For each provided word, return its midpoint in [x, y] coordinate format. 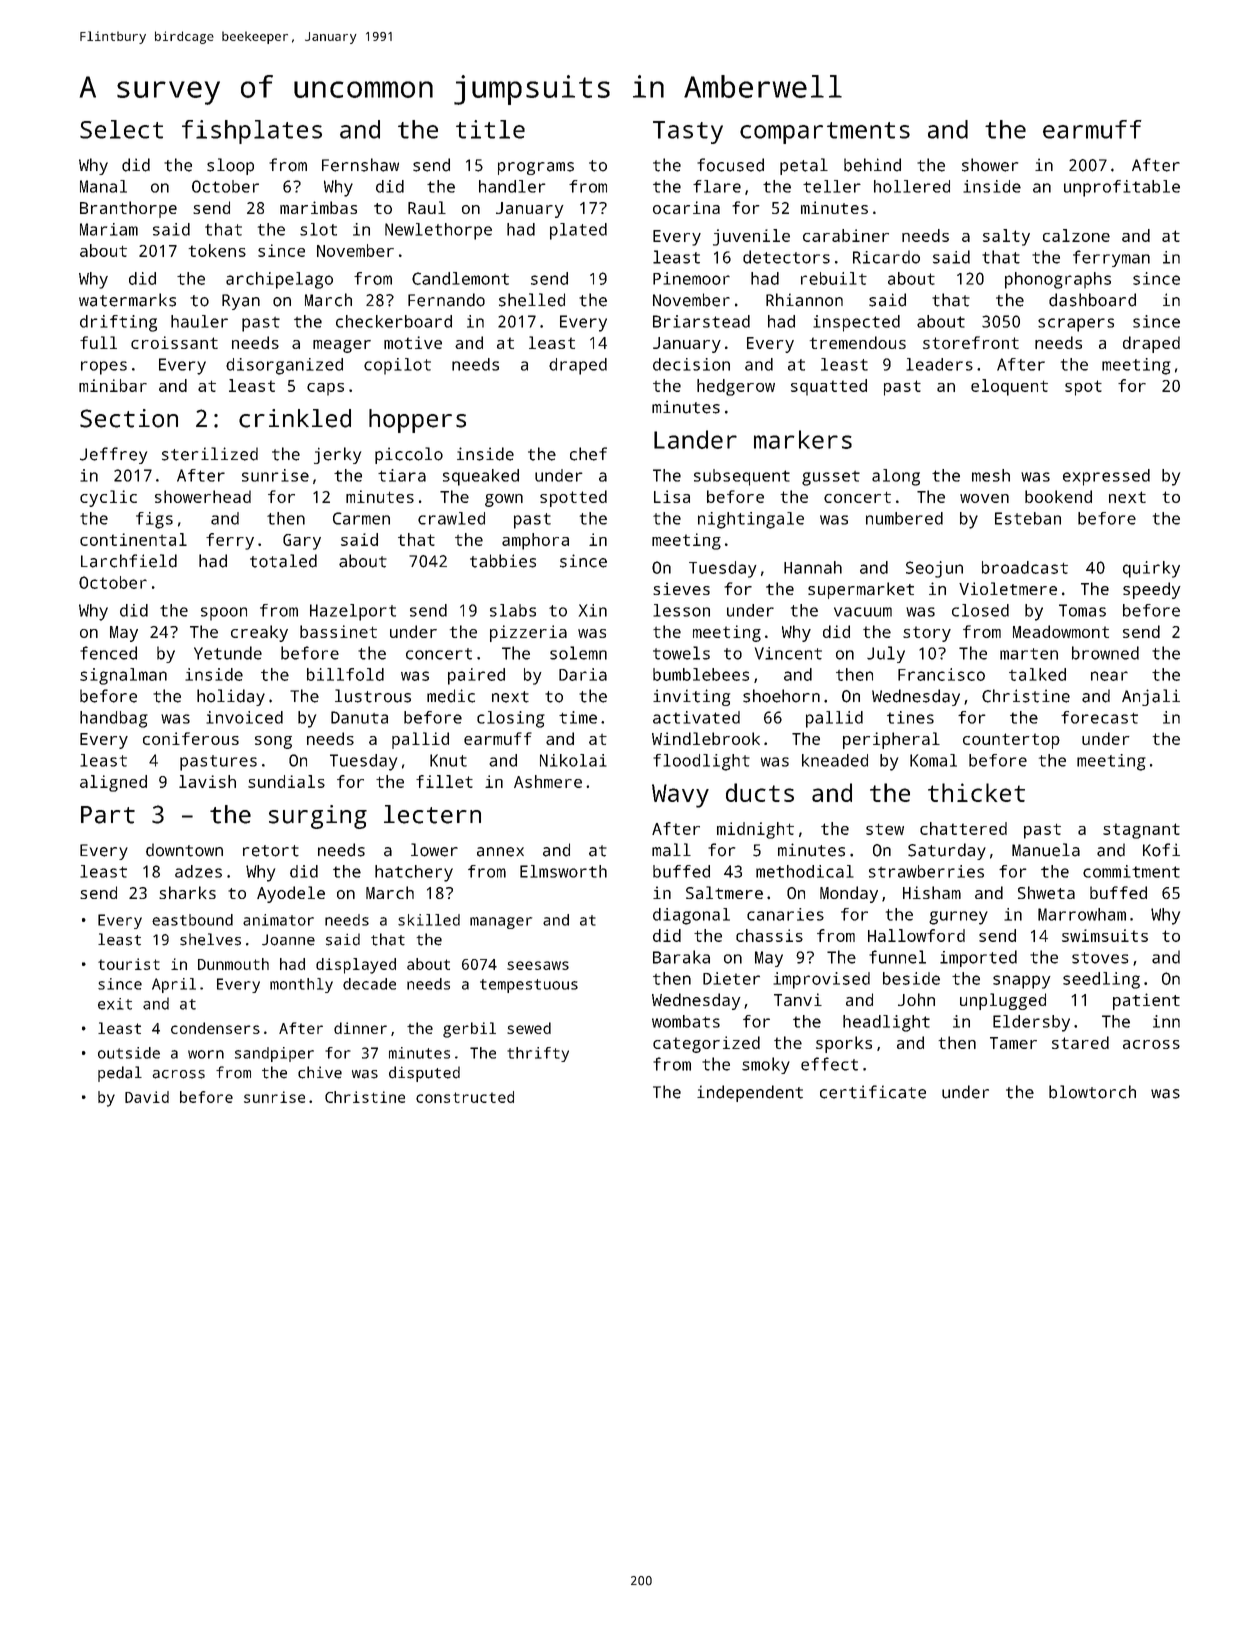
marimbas [318, 207]
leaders [939, 364]
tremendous [858, 342]
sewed [529, 1028]
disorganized [284, 366]
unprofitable [1122, 188]
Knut [448, 760]
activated [696, 717]
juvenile [751, 237]
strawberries [926, 871]
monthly [301, 985]
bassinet [338, 631]
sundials [286, 781]
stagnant [1141, 831]
